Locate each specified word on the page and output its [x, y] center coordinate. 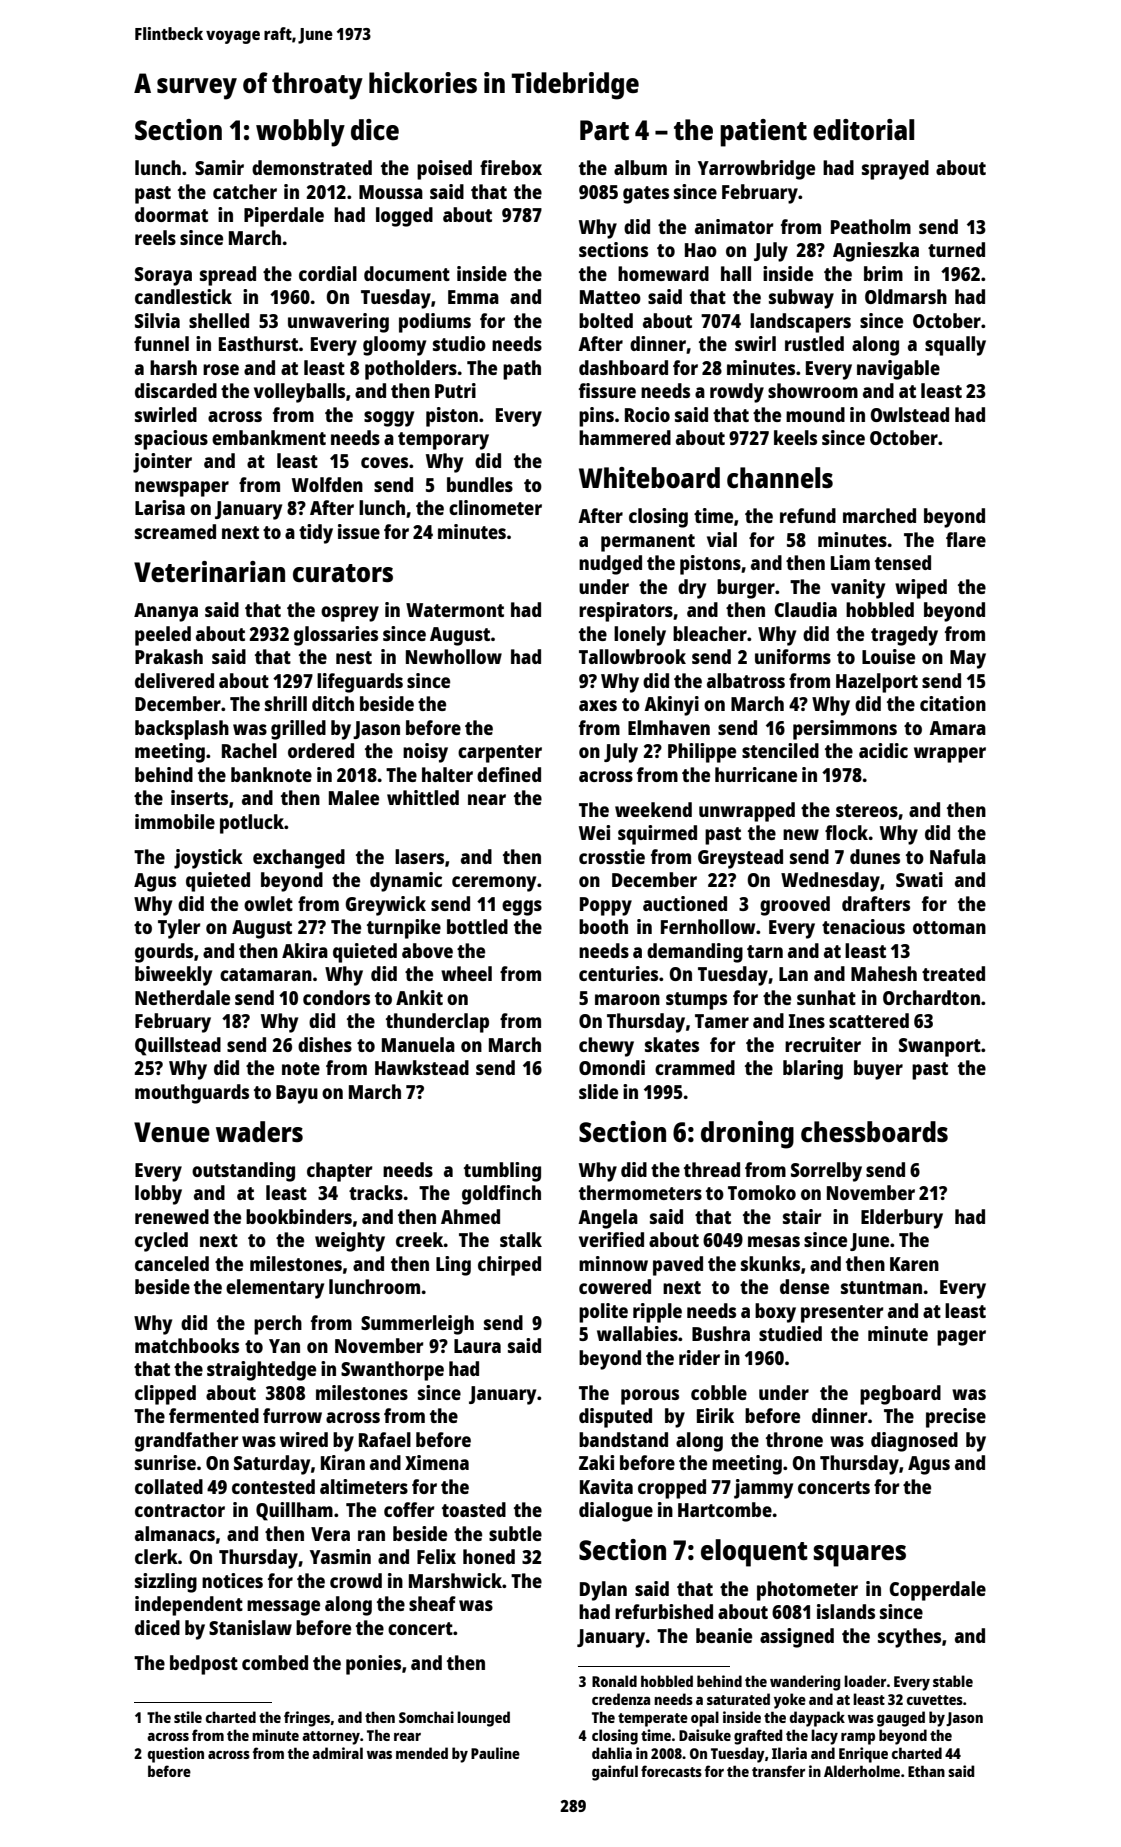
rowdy [737, 393]
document [407, 273]
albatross [746, 680]
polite [603, 1313]
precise [956, 1418]
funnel [161, 343]
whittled [423, 797]
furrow [292, 1415]
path [522, 370]
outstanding [243, 1172]
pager [961, 1338]
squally [955, 346]
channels [780, 477]
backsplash [182, 730]
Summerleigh [417, 1325]
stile [188, 1717]
